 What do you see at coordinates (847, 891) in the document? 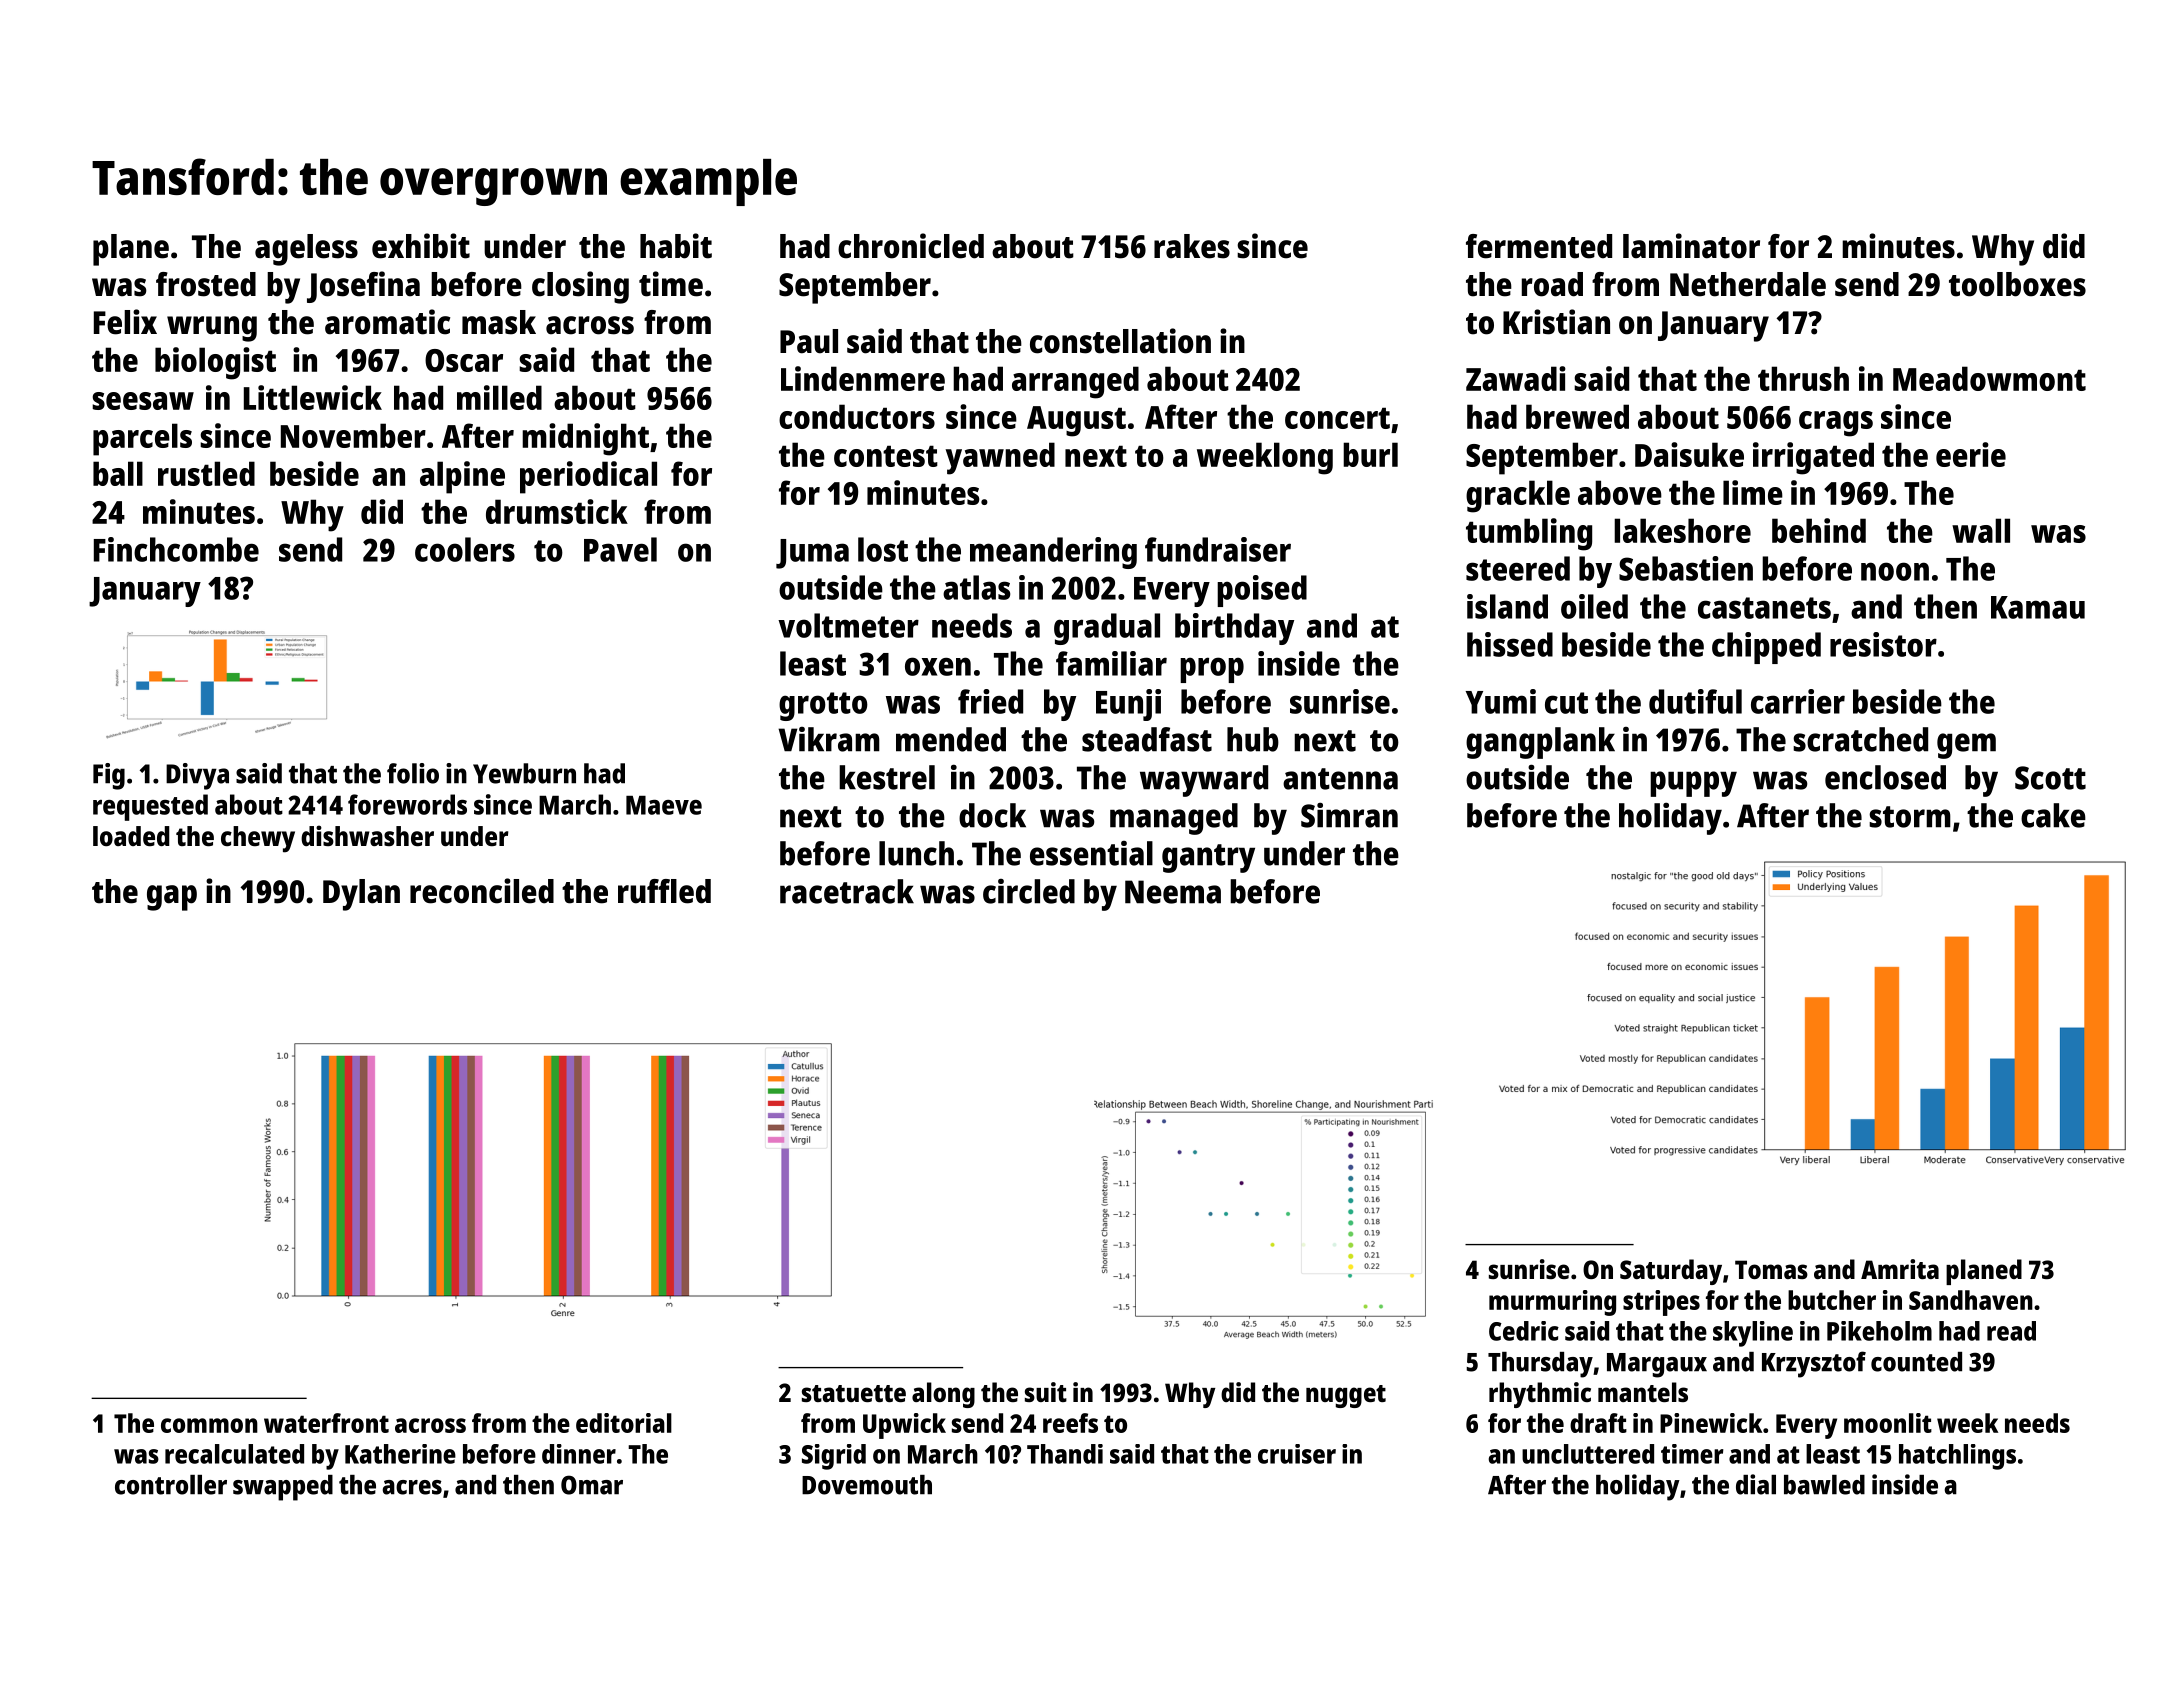
I see `racetrack` at bounding box center [847, 891].
